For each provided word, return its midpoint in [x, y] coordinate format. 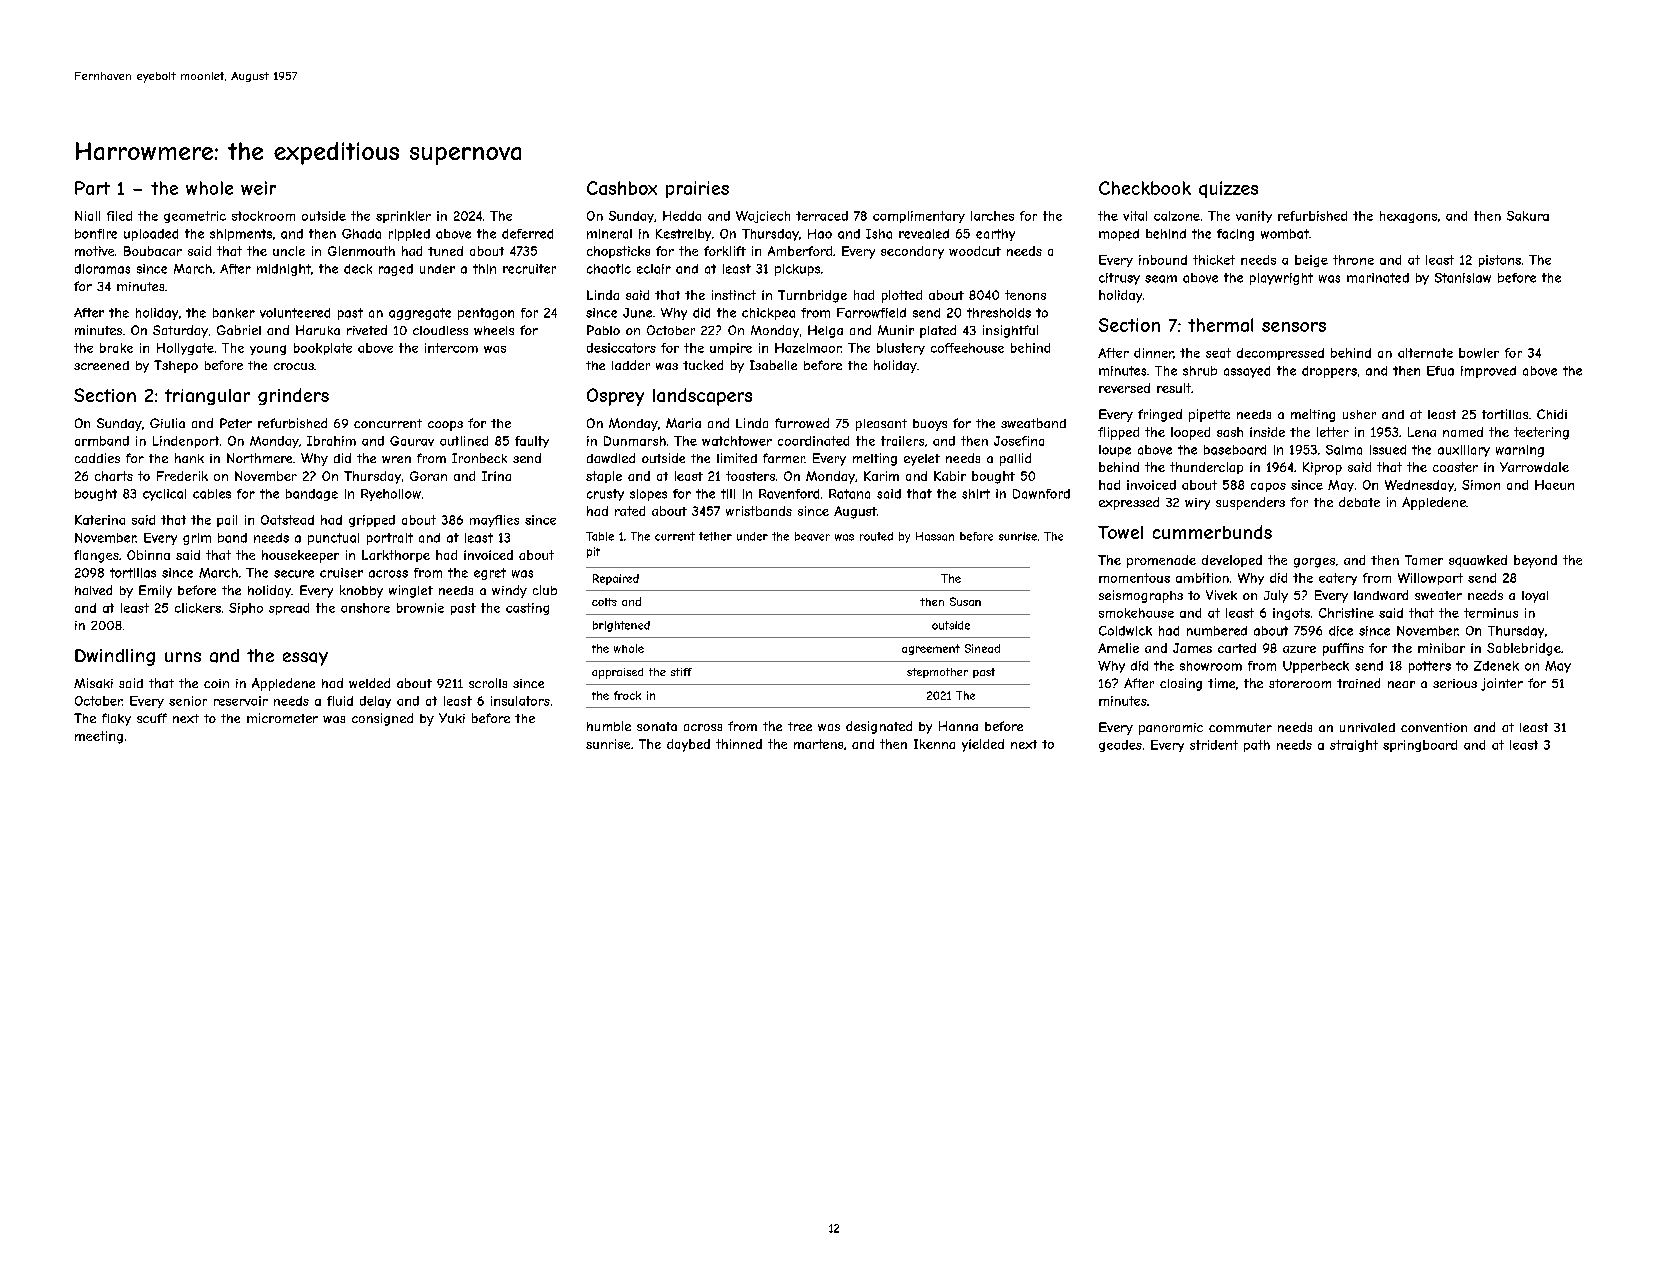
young [268, 350]
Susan [965, 601]
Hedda [682, 216]
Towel [1120, 532]
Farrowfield [871, 313]
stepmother [937, 673]
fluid [340, 701]
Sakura [1528, 216]
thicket [1214, 260]
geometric [195, 217]
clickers [198, 608]
